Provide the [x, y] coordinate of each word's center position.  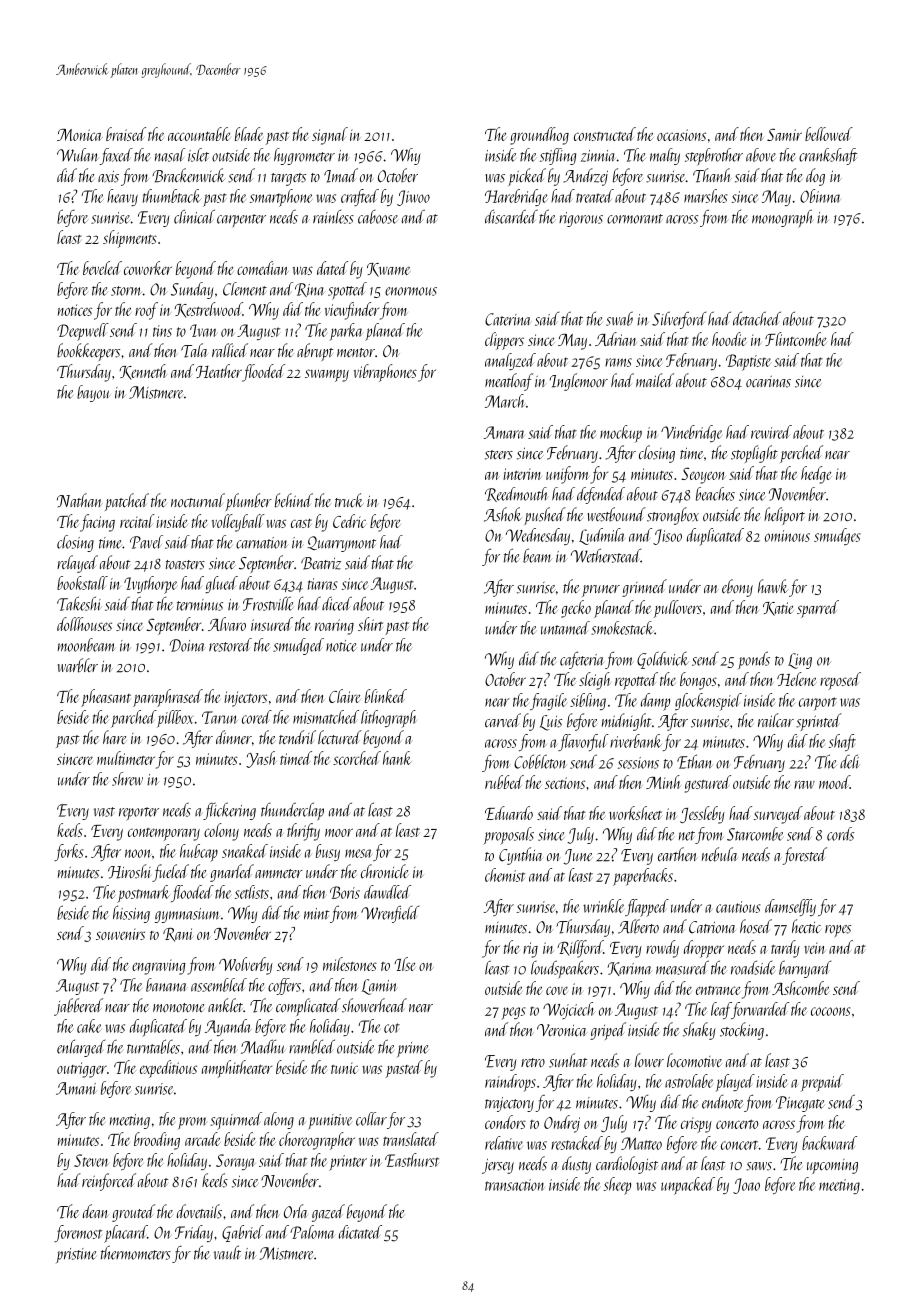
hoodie [729, 339]
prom [193, 1123]
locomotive [694, 1060]
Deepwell [83, 332]
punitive [331, 1121]
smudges [837, 536]
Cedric [349, 521]
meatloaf [509, 382]
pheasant [106, 698]
